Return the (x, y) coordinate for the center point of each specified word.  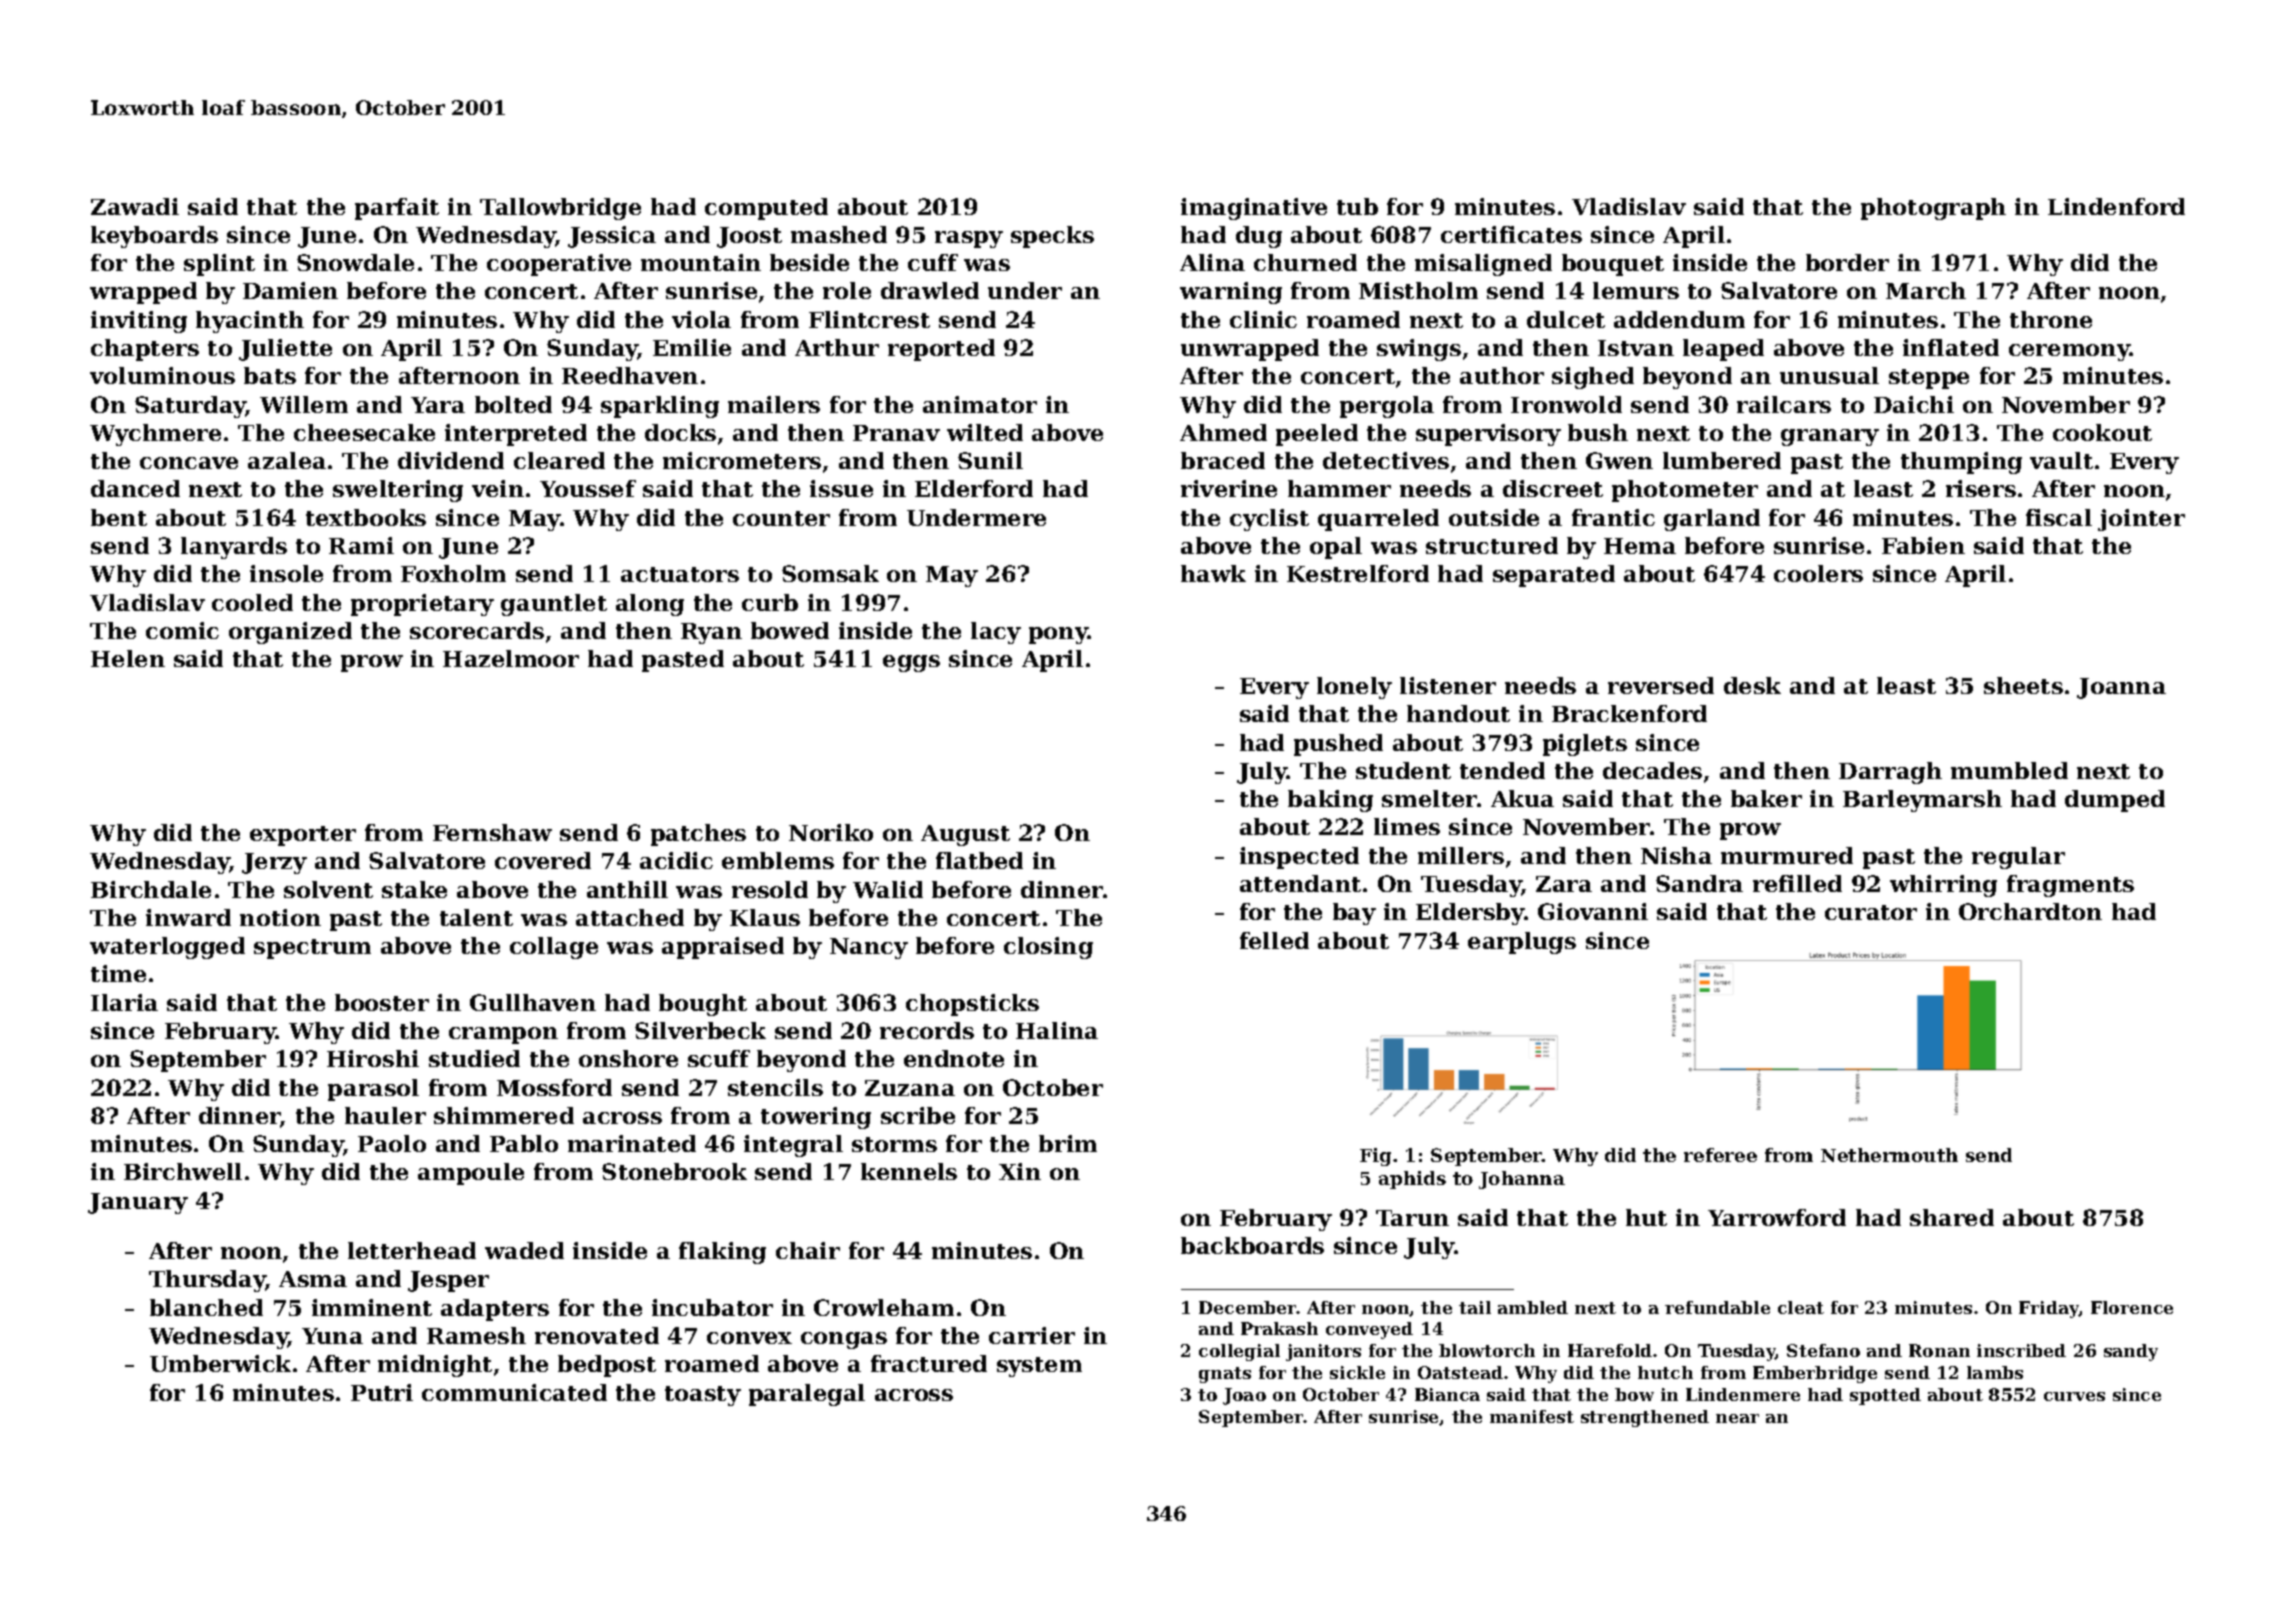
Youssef (588, 488)
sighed (1593, 378)
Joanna (2121, 688)
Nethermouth (1889, 1155)
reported (941, 350)
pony (1058, 635)
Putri (382, 1392)
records (927, 1030)
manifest (1532, 1416)
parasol (373, 1090)
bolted (513, 404)
